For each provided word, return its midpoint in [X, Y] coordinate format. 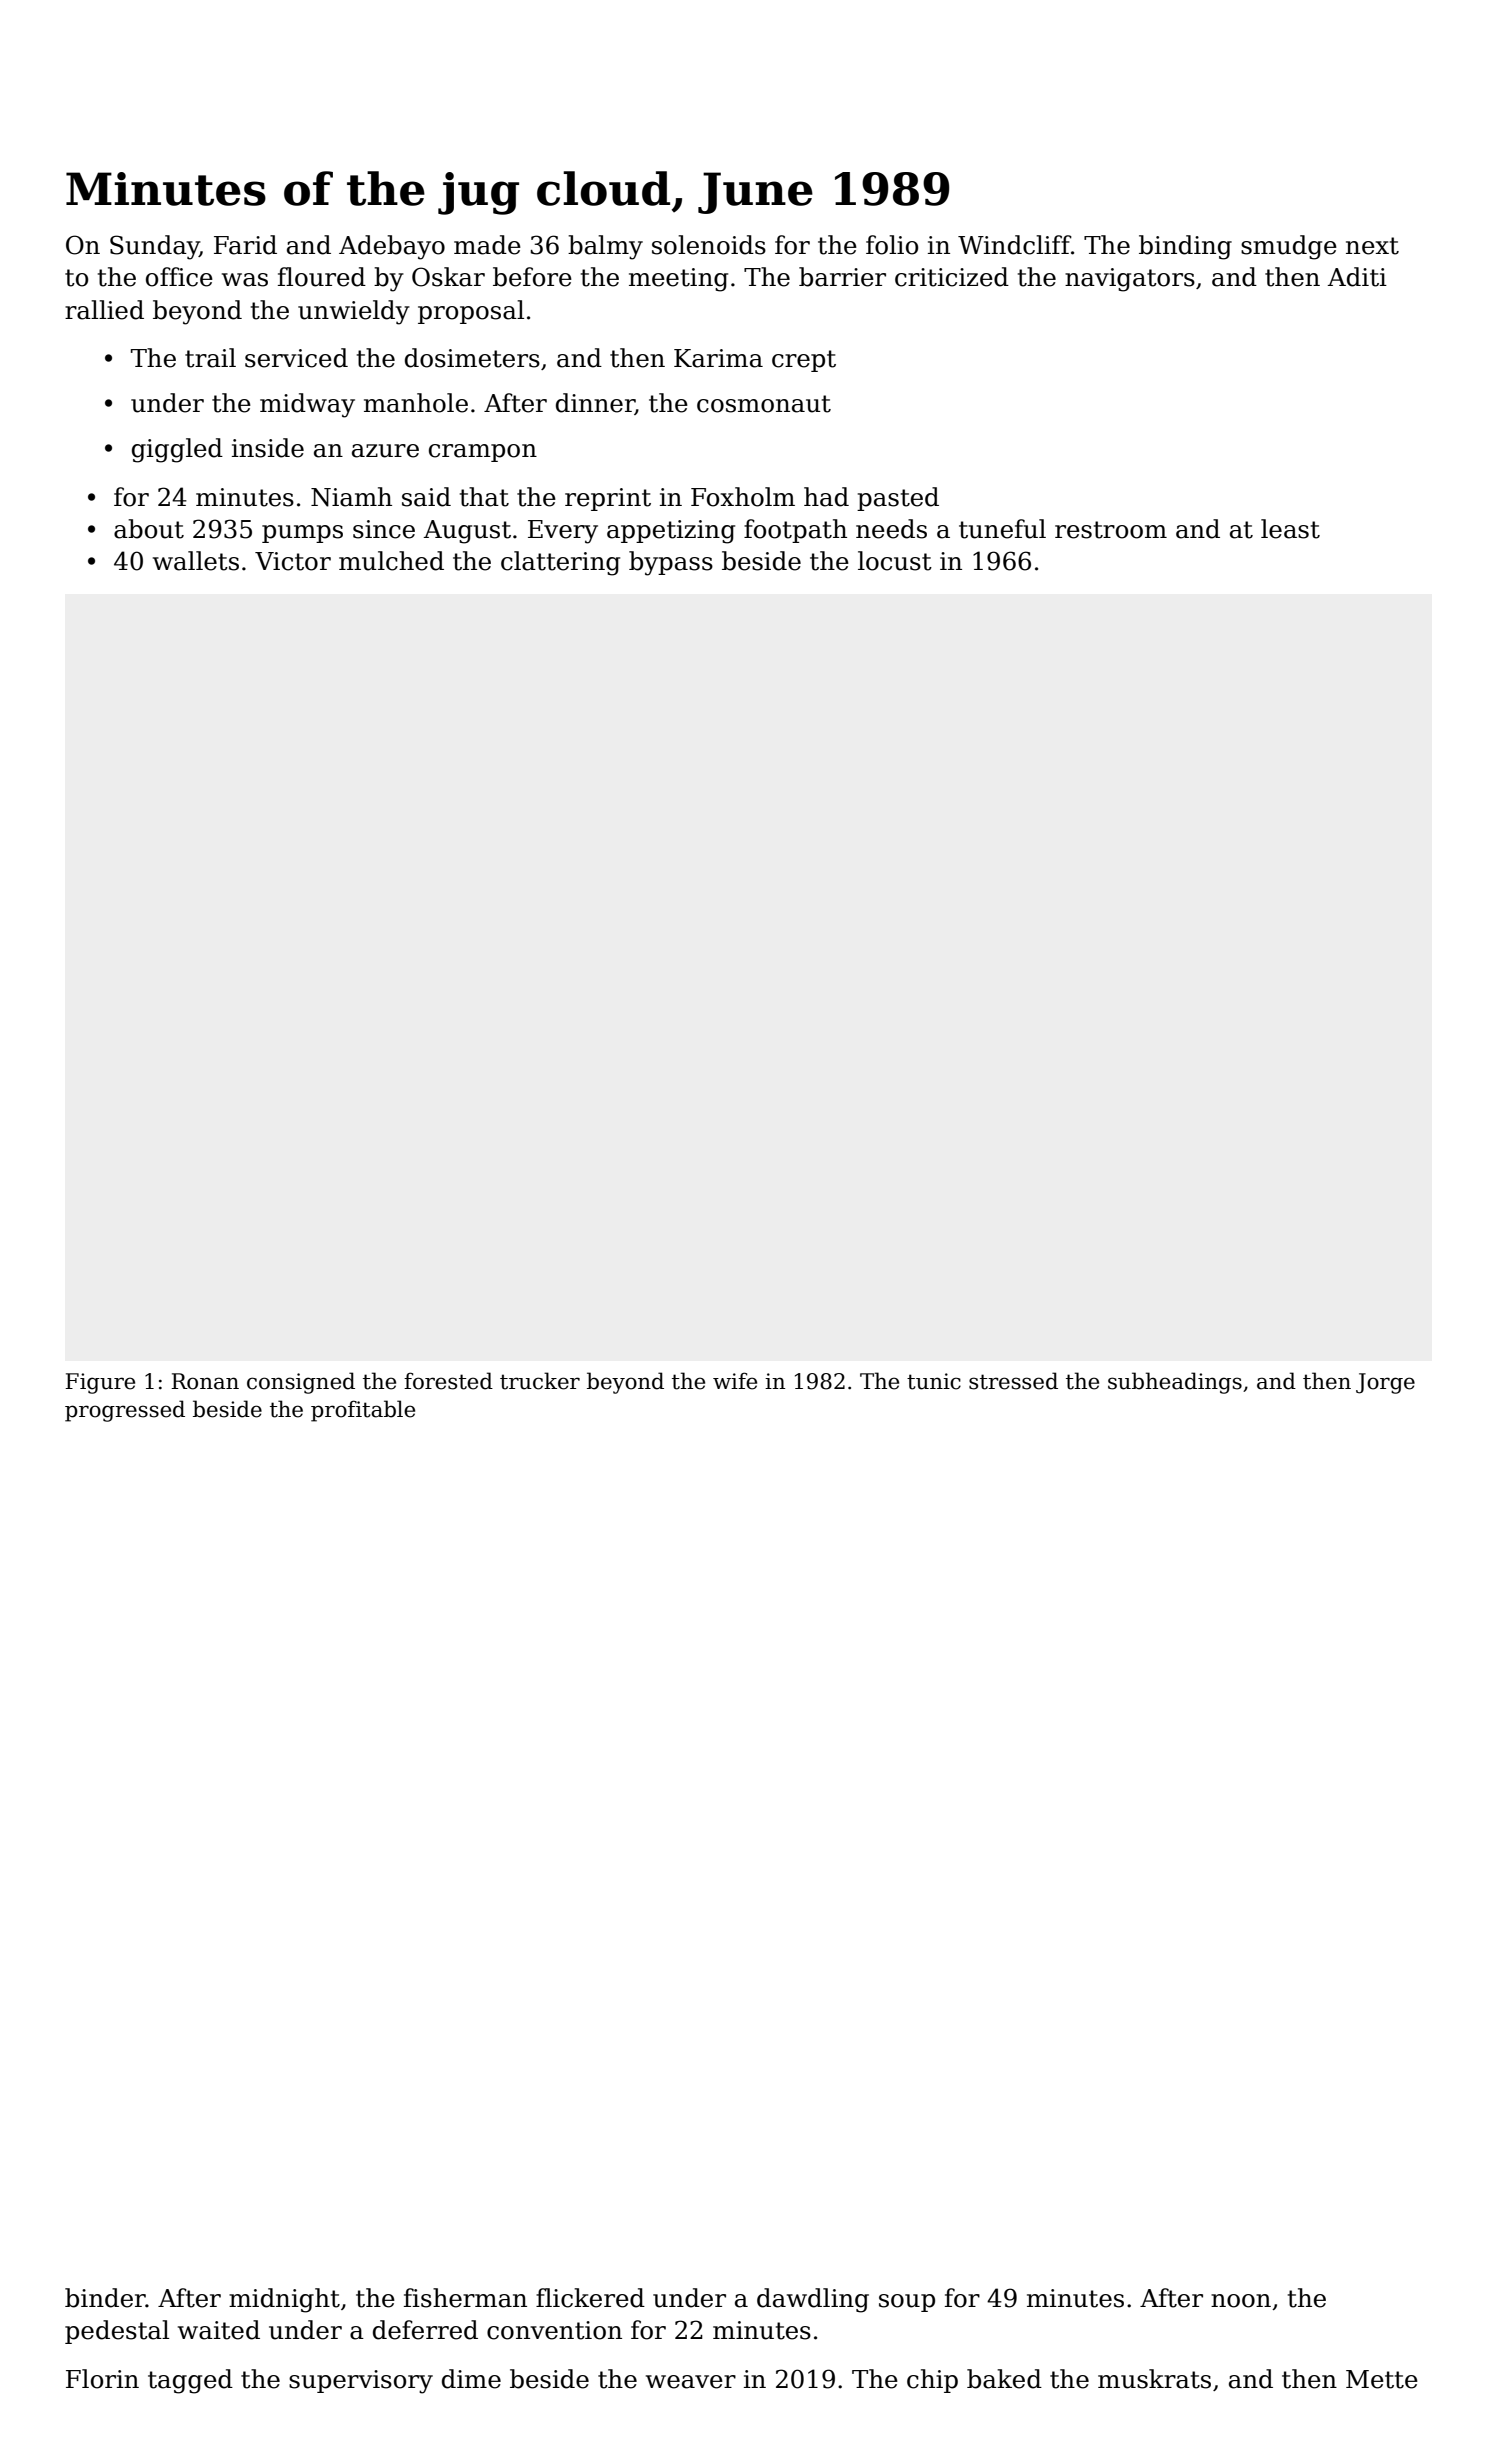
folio [892, 245]
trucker [540, 1381]
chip [932, 2381]
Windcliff [1014, 245]
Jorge [1385, 1383]
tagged [190, 2381]
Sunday [154, 247]
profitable [363, 1411]
